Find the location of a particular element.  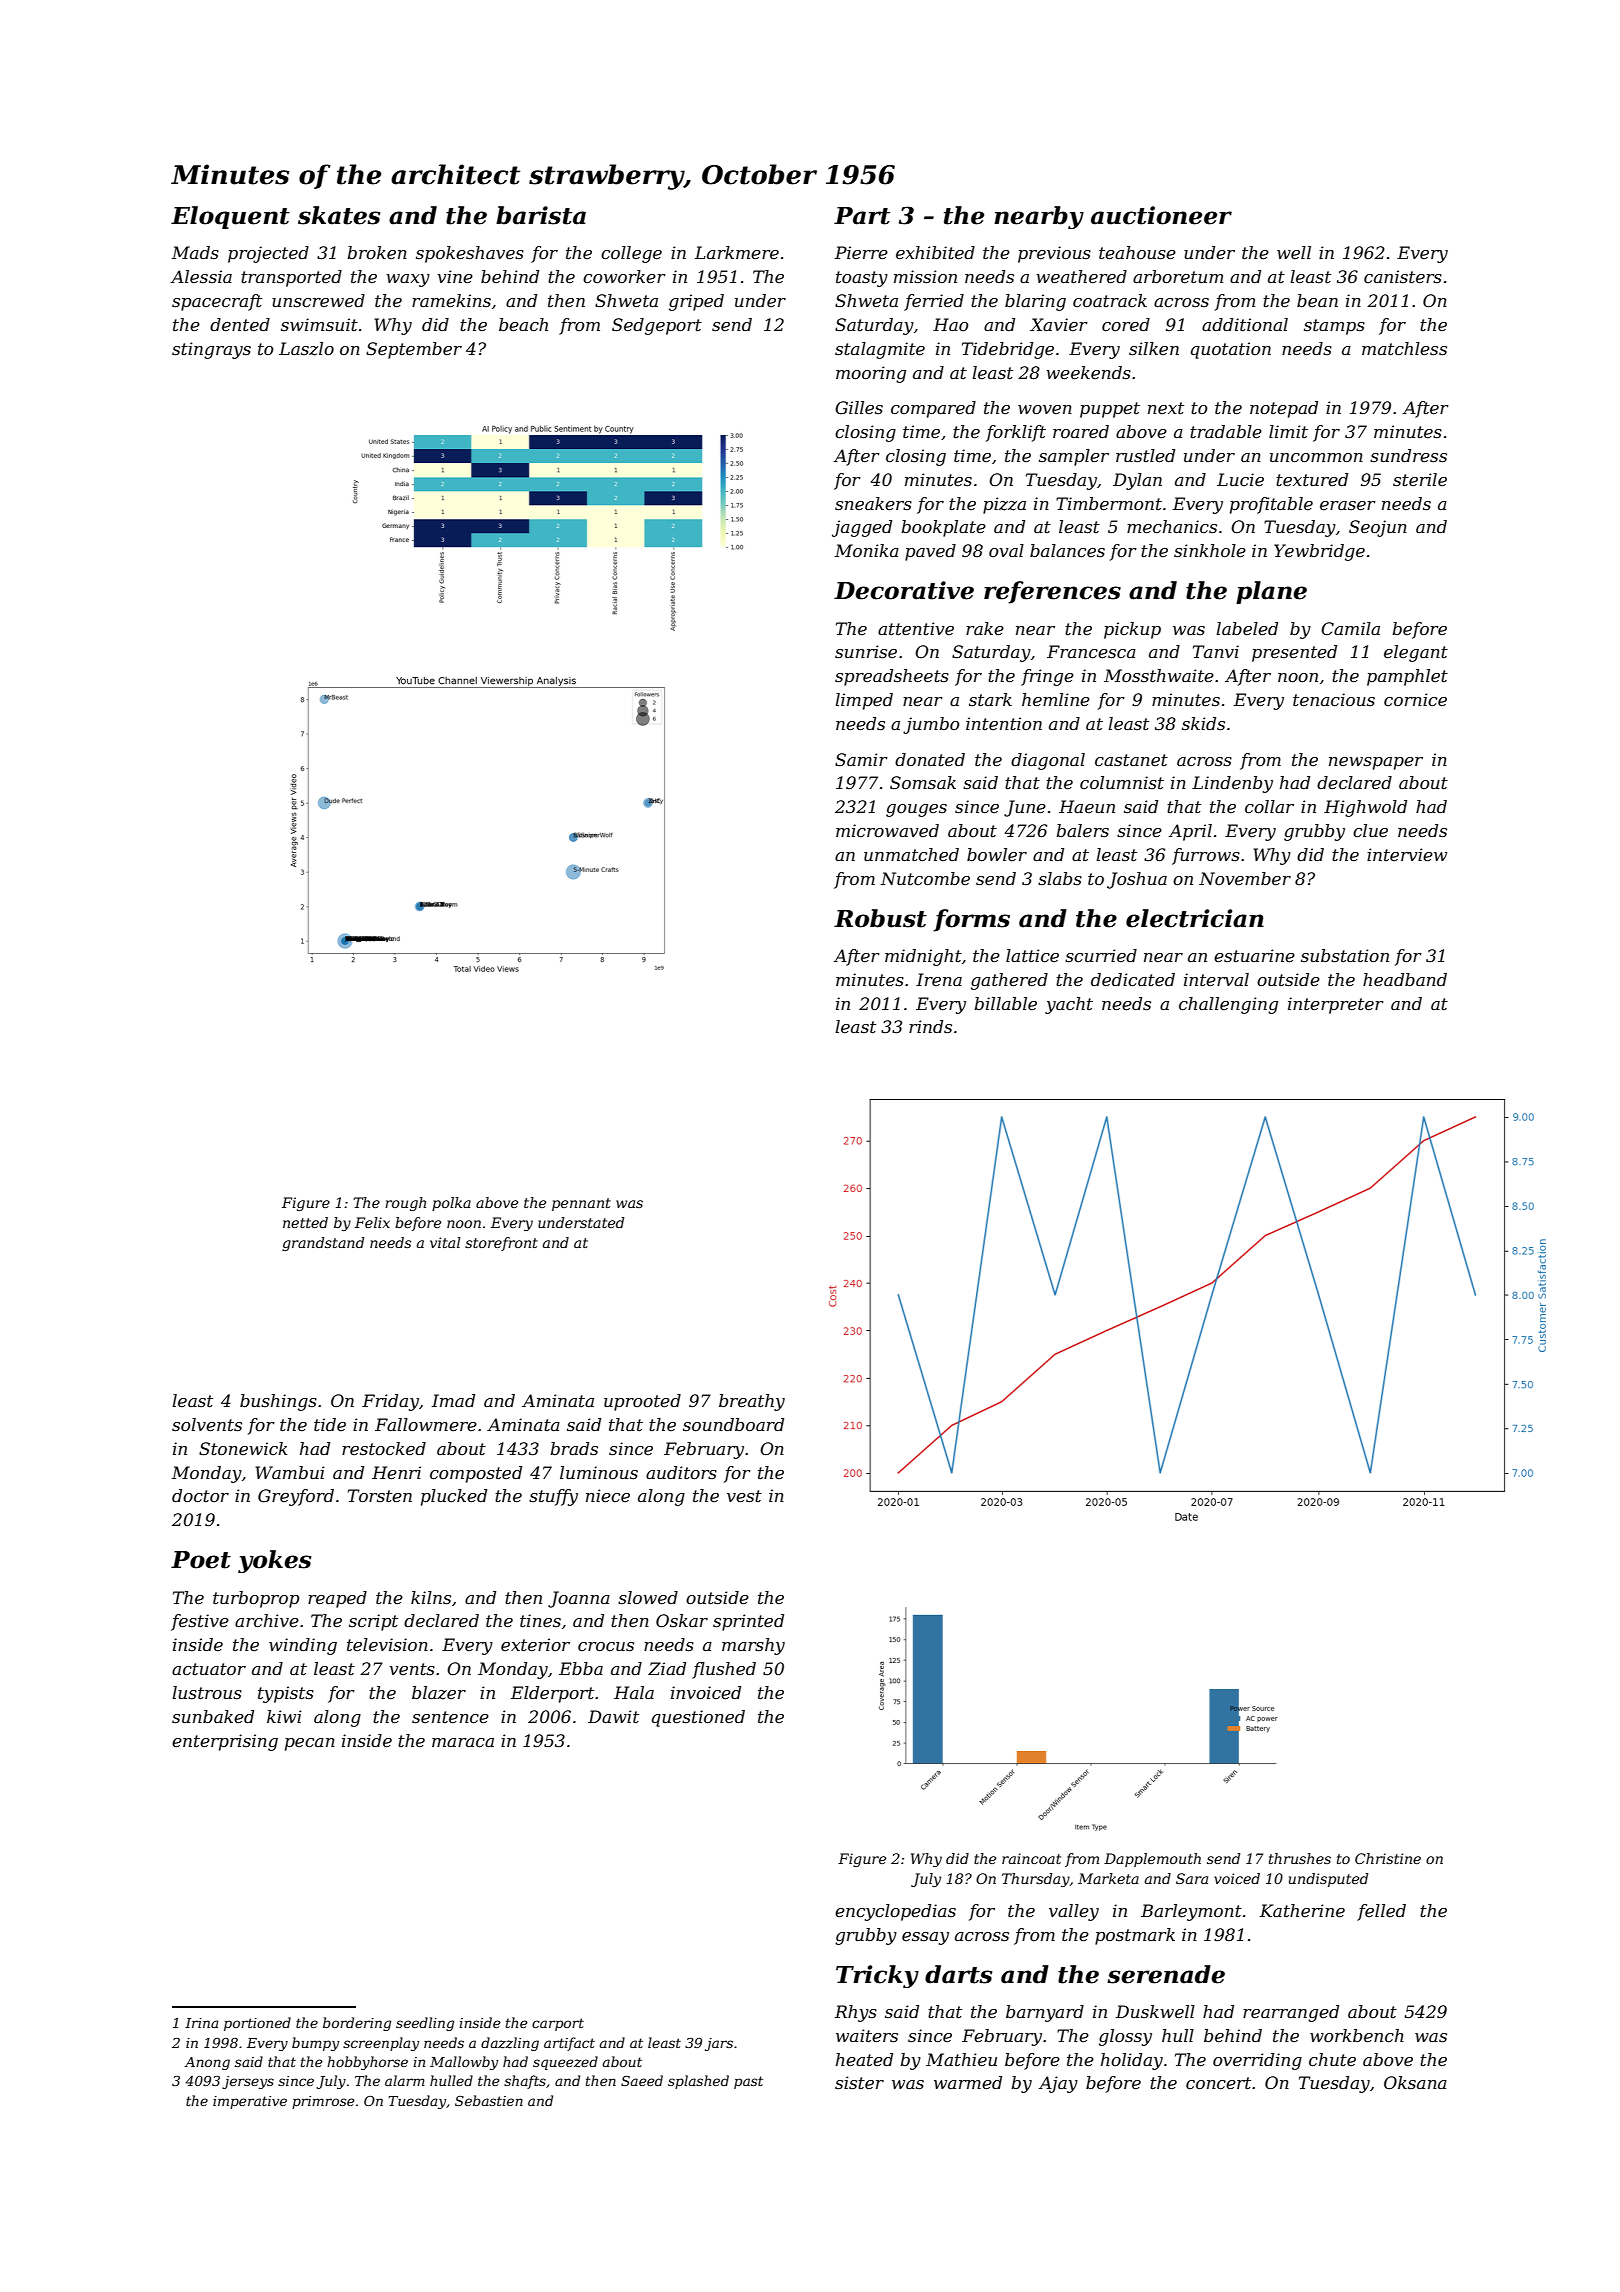

concert is located at coordinates (1218, 2083).
